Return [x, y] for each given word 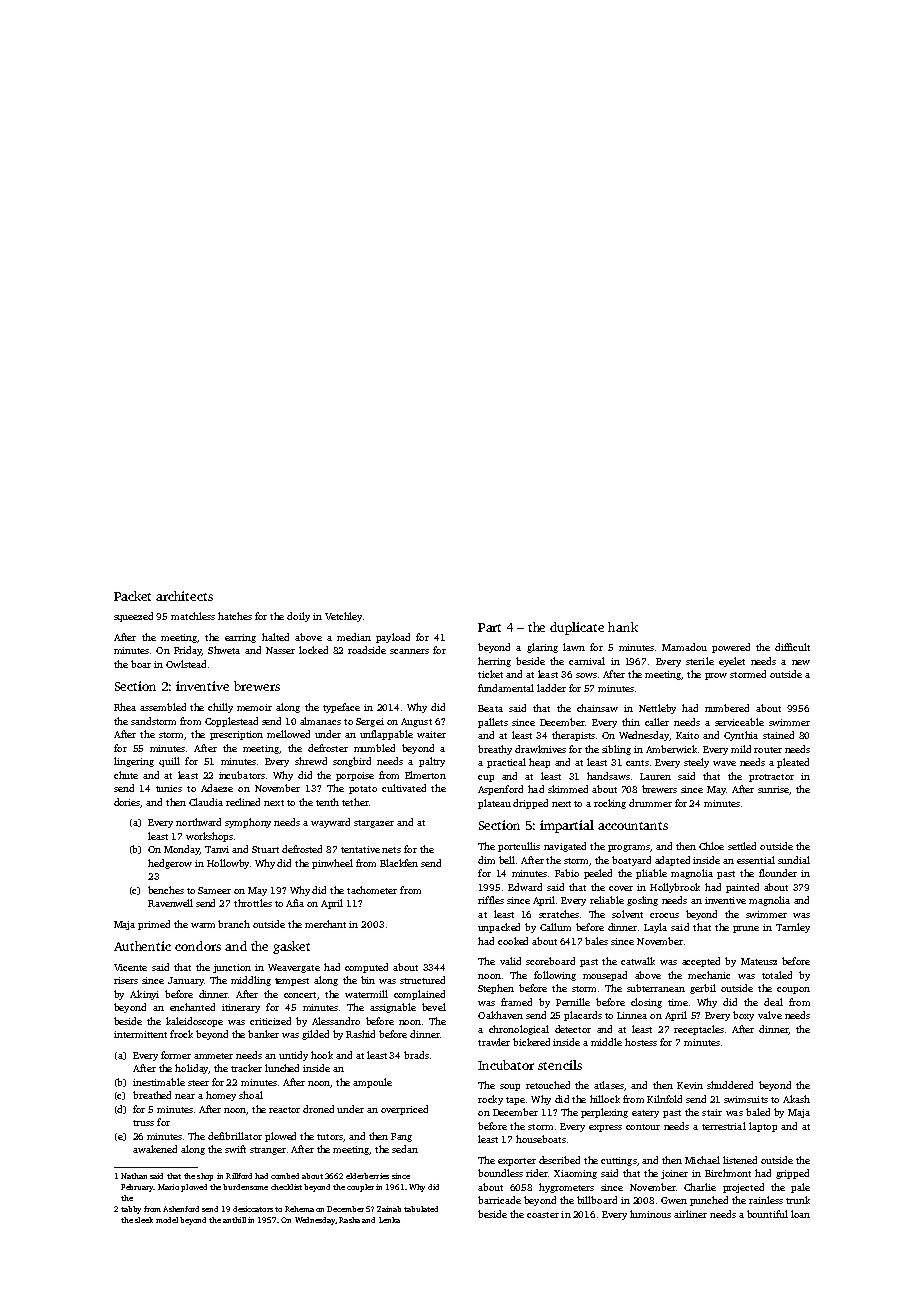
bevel [434, 1007]
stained [778, 735]
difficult [792, 647]
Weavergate [294, 968]
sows [586, 675]
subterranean [656, 988]
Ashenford [181, 1209]
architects [184, 596]
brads [416, 1055]
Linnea [632, 1015]
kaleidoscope [194, 1022]
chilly [220, 708]
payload [393, 638]
